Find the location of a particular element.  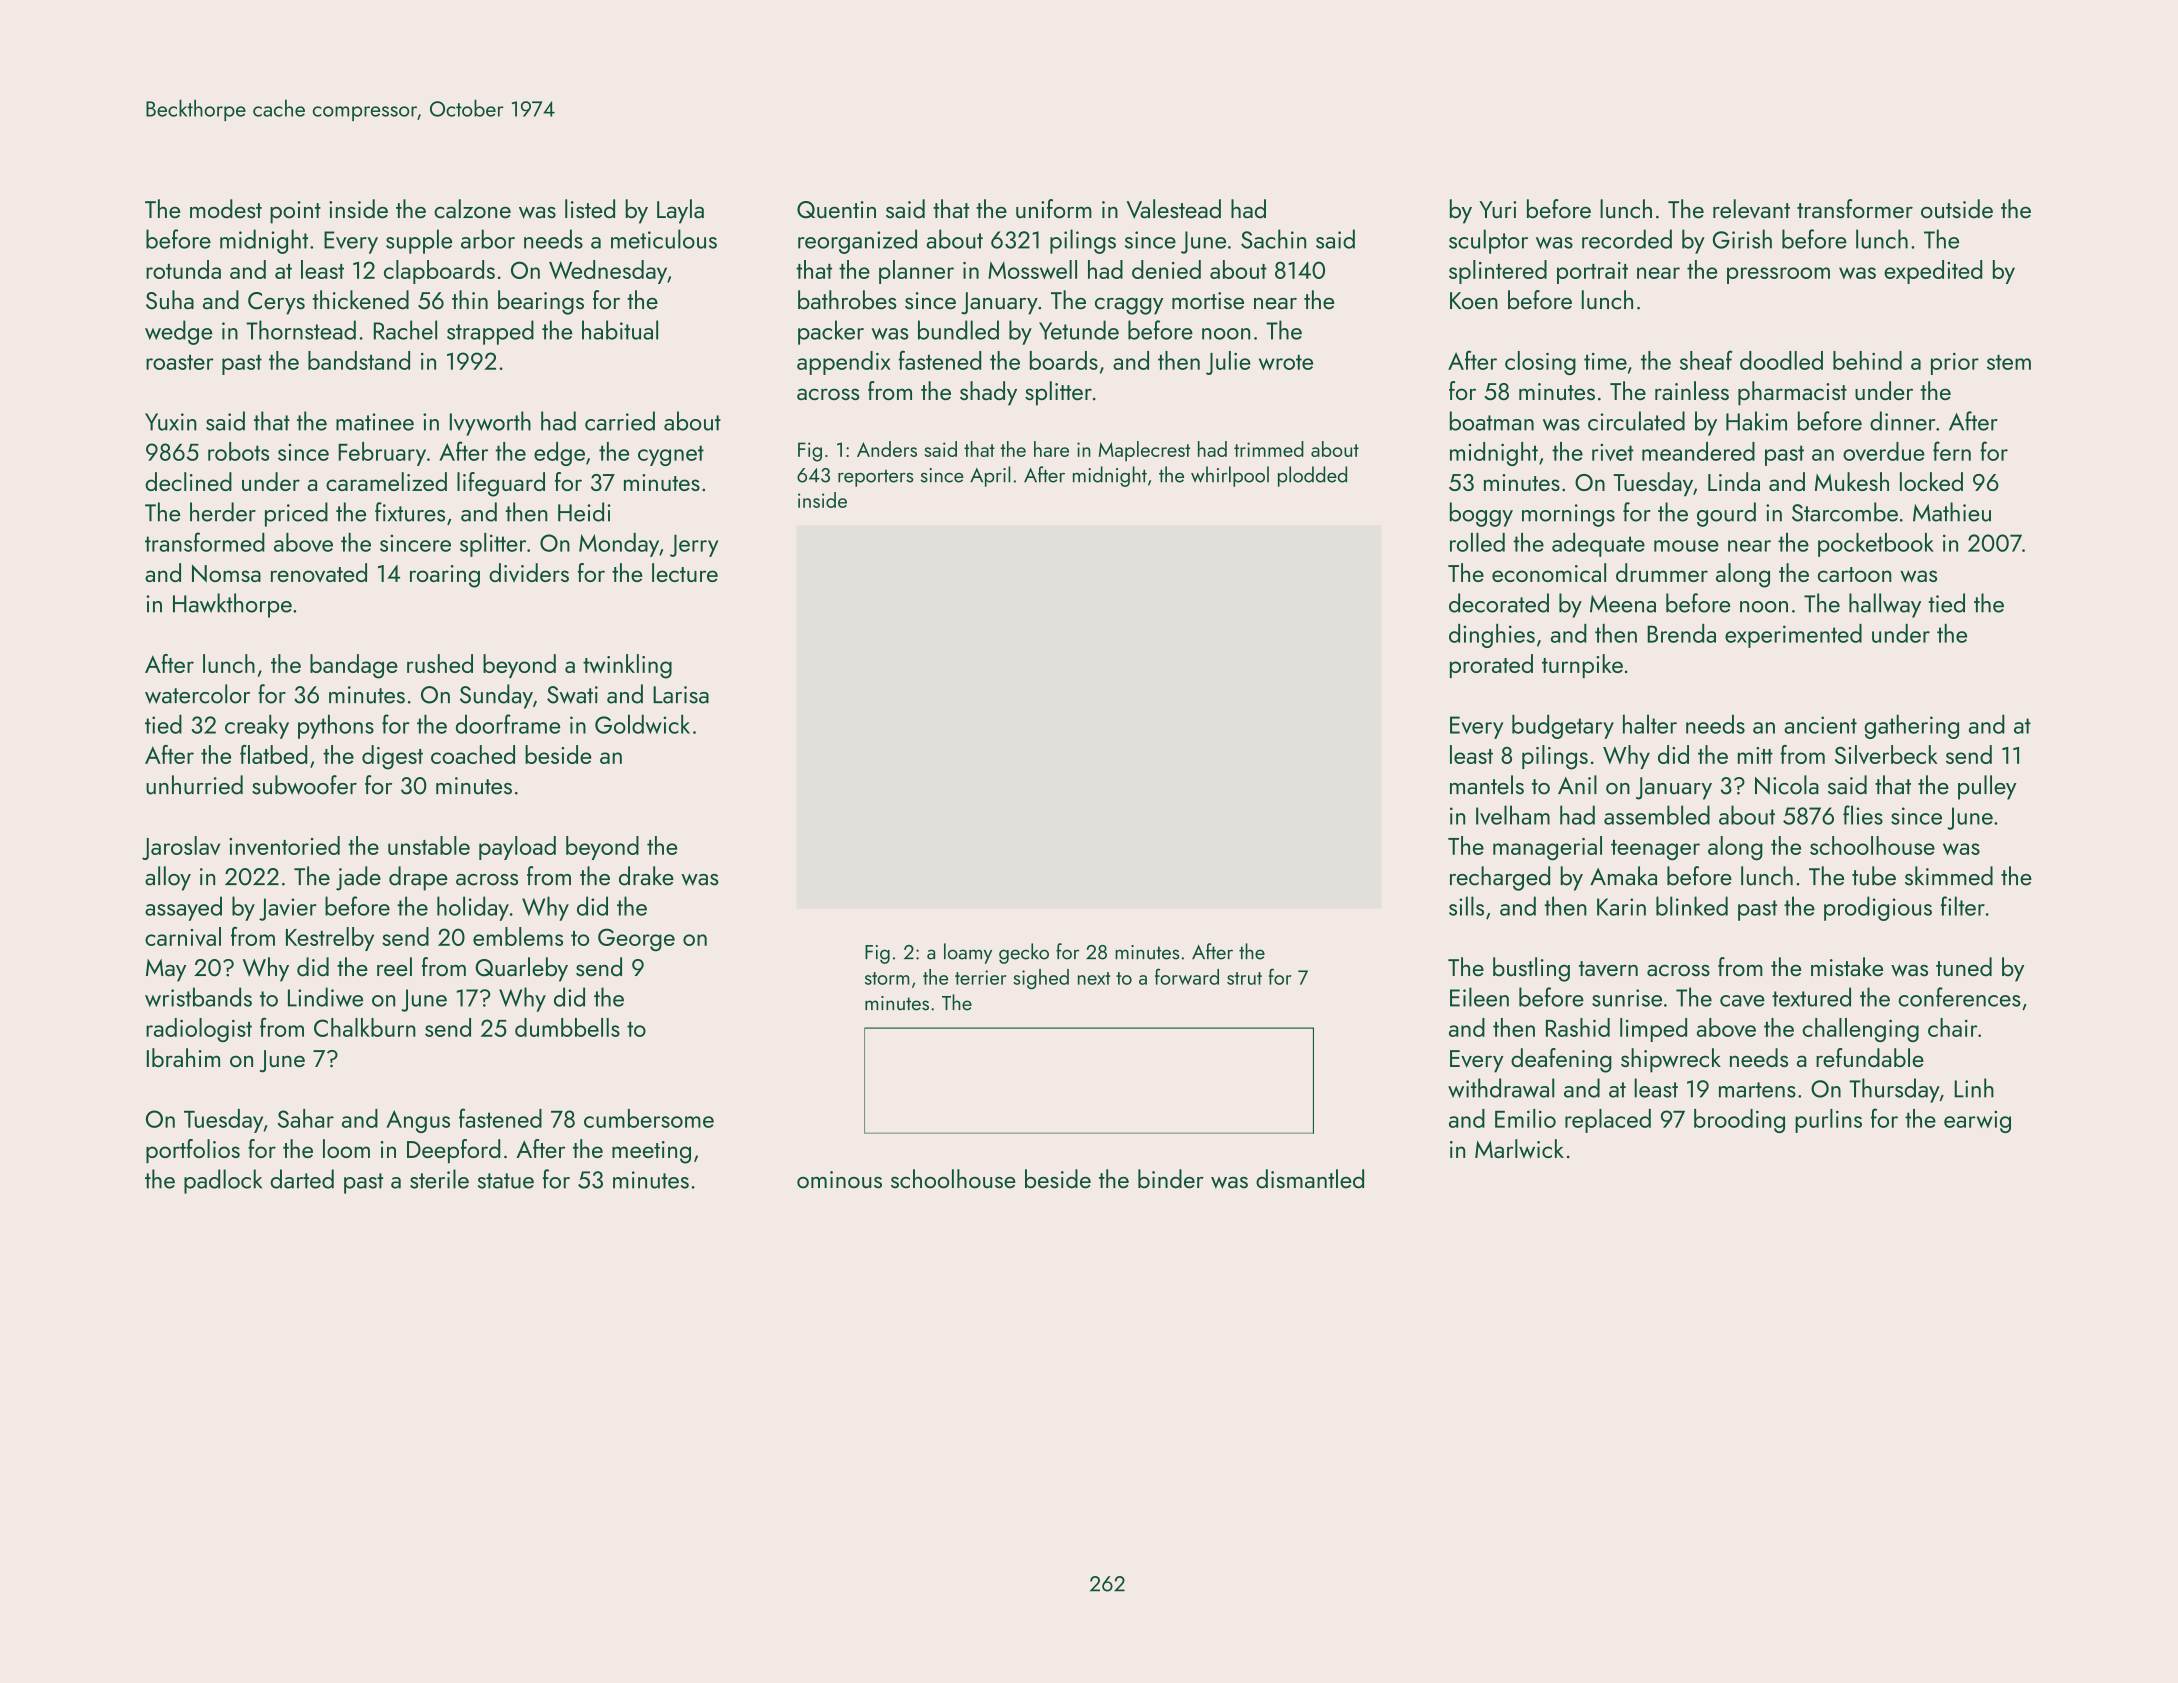

sighed is located at coordinates (1041, 979).
